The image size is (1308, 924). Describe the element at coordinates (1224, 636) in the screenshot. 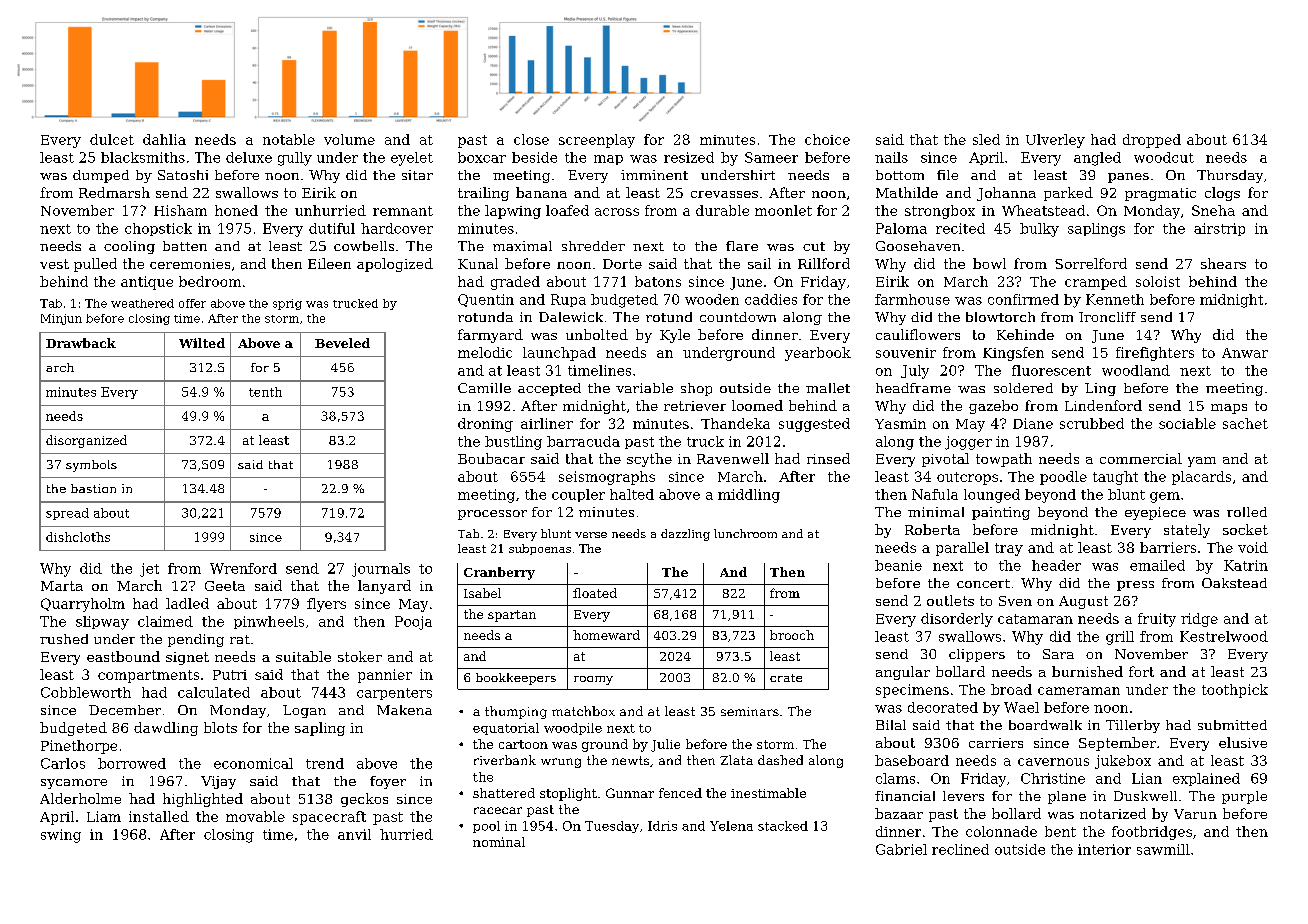

I see `Kestrelwood` at that location.
